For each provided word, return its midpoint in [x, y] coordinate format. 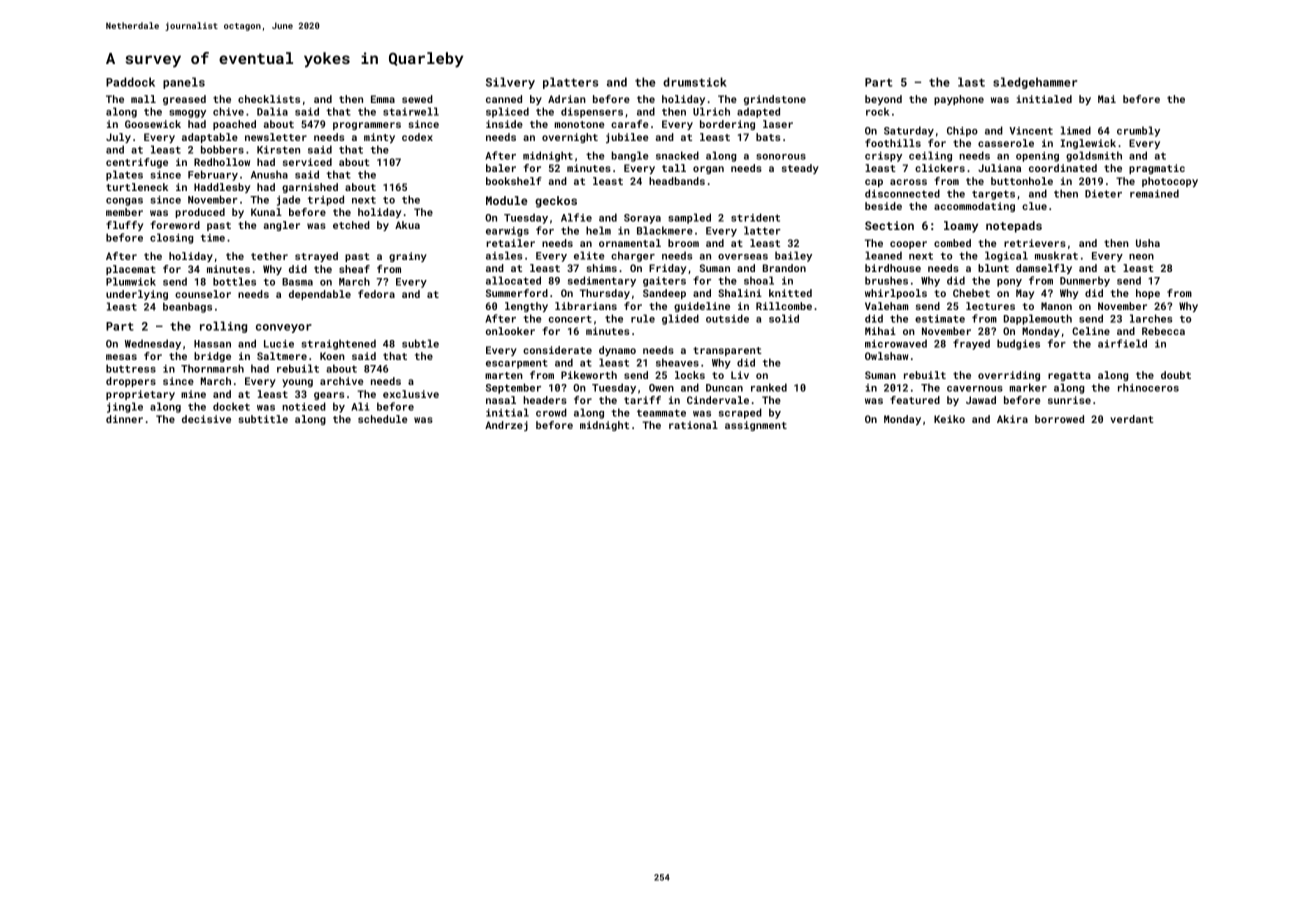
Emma [383, 99]
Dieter [1103, 194]
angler [281, 226]
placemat [131, 270]
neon [1141, 257]
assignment [756, 426]
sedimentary [602, 281]
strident [755, 217]
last [971, 82]
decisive [206, 419]
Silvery [510, 83]
